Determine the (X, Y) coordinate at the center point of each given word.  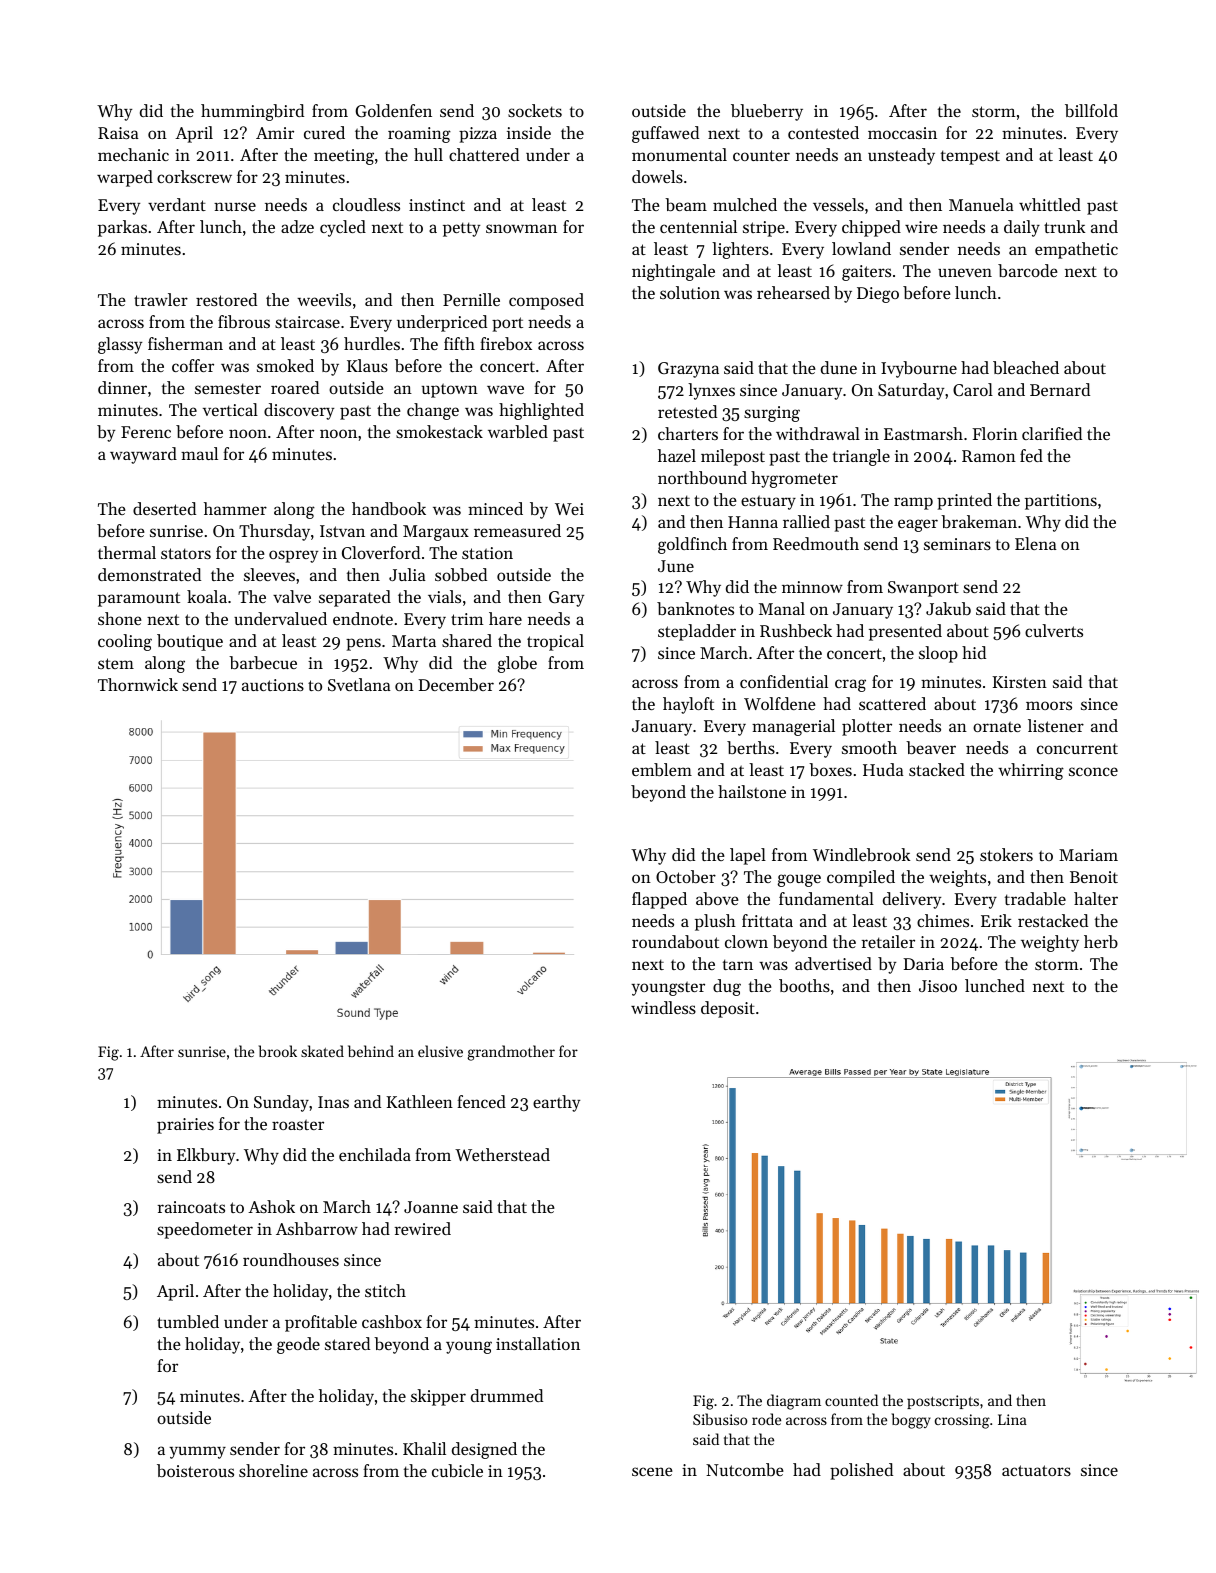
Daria (923, 964)
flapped (659, 900)
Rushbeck (796, 630)
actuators (1036, 1470)
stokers (1006, 854)
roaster (298, 1124)
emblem (662, 769)
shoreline (273, 1470)
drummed (507, 1395)
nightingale (673, 272)
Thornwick (138, 684)
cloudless (366, 204)
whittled (1050, 204)
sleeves (269, 574)
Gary (566, 599)
